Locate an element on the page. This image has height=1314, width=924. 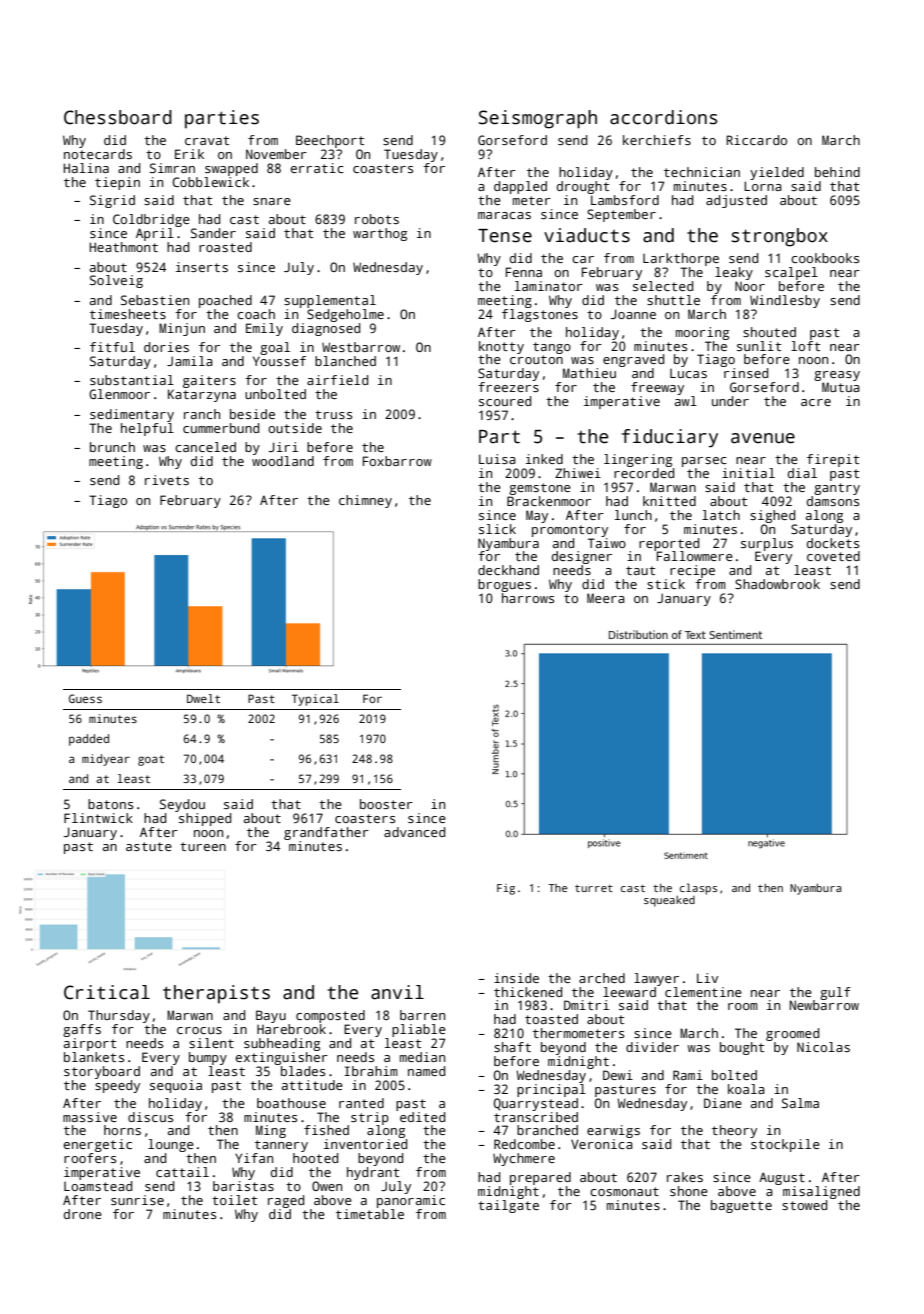
tureen is located at coordinates (203, 846).
